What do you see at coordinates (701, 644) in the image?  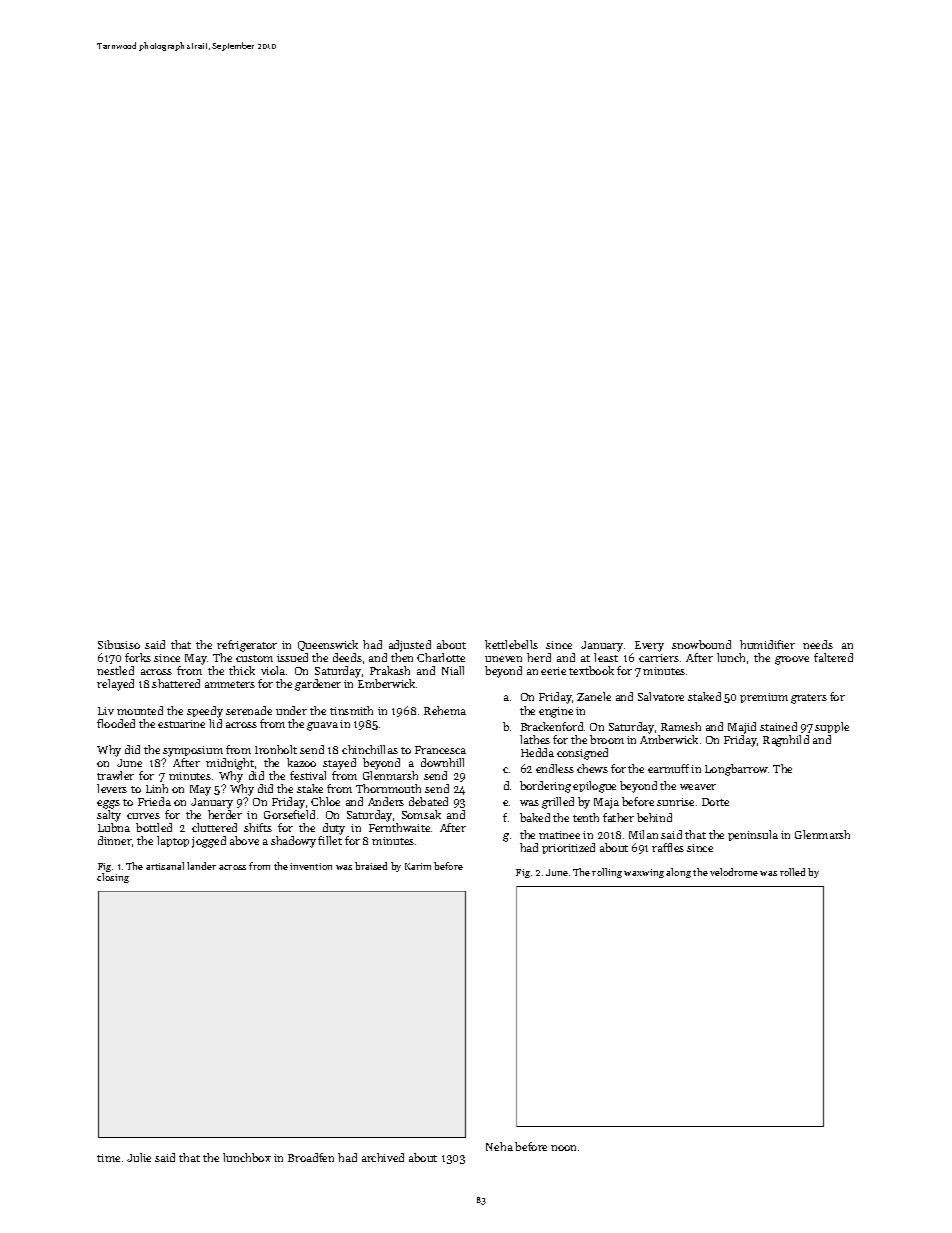 I see `snowbound` at bounding box center [701, 644].
